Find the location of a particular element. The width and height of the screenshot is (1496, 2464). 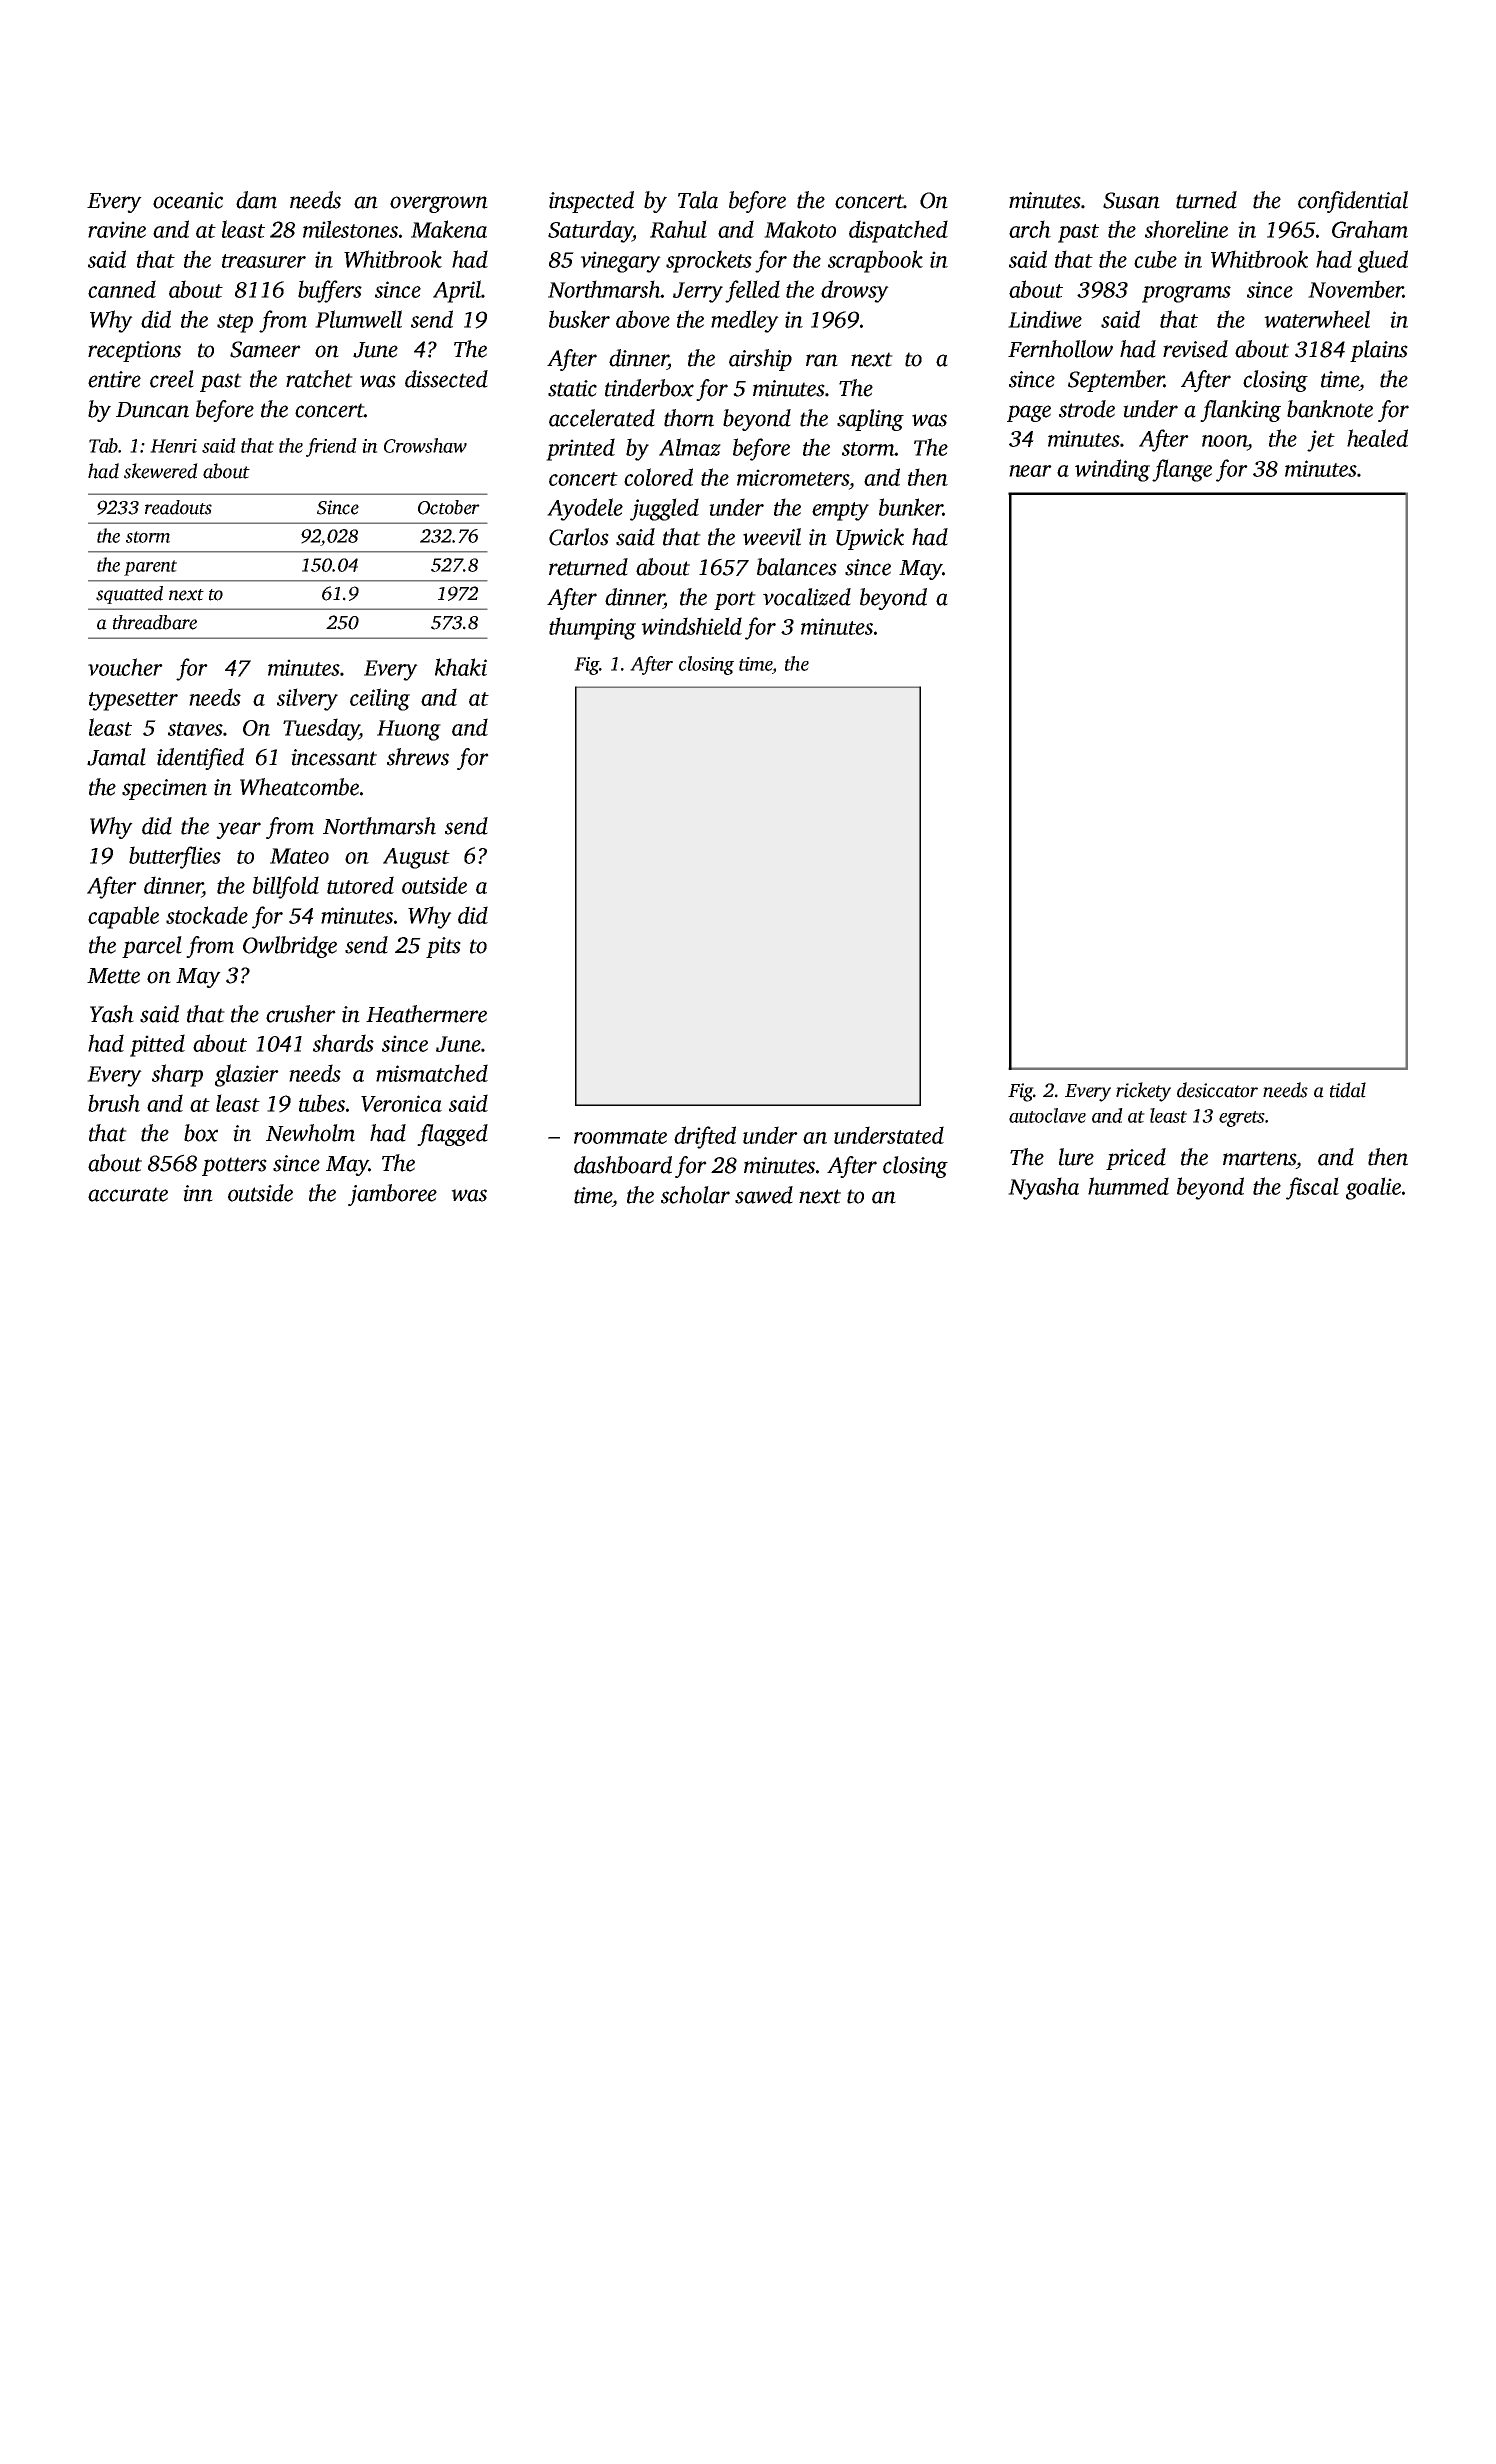

ceiling is located at coordinates (380, 699).
